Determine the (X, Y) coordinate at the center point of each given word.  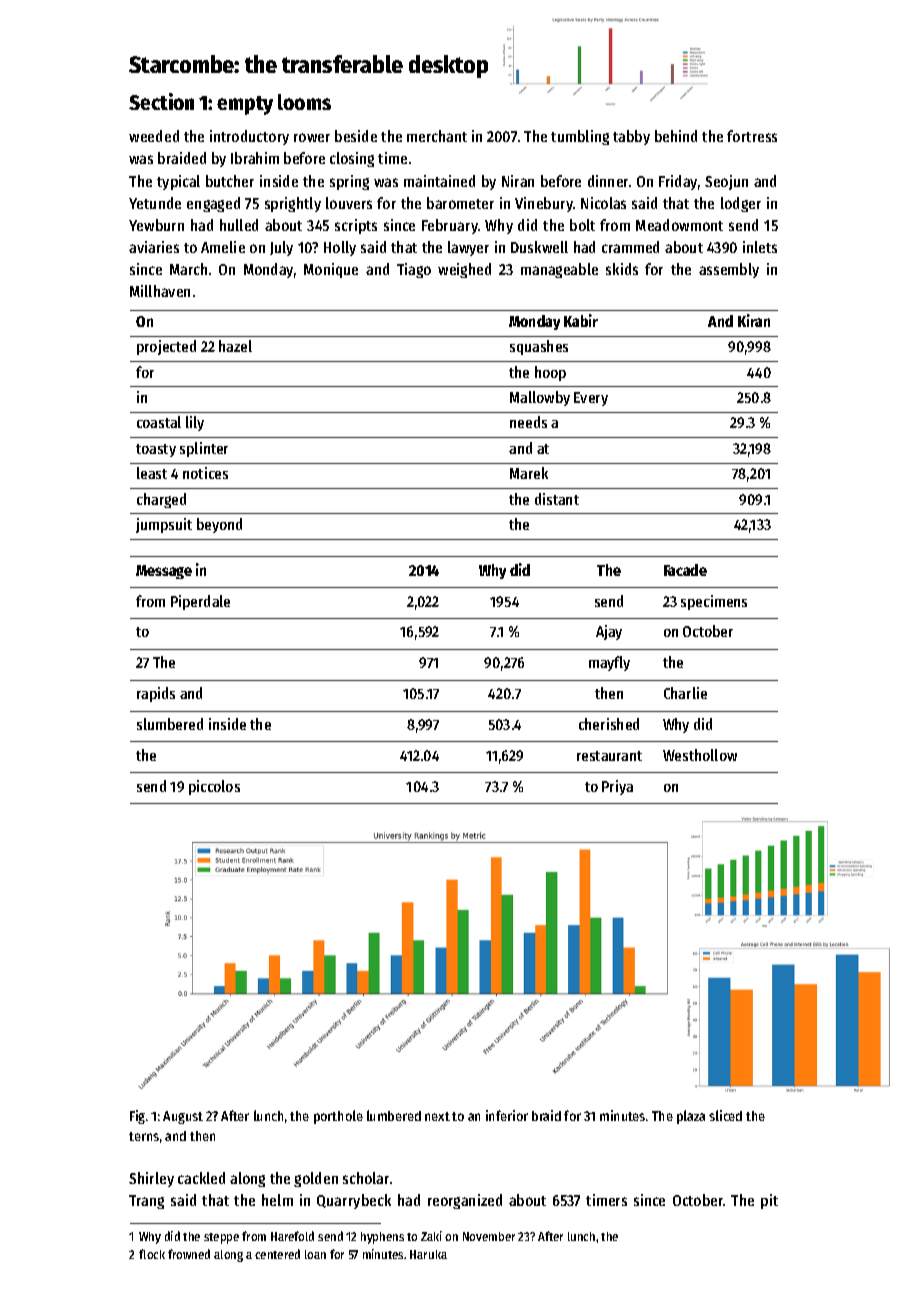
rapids (156, 694)
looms (304, 102)
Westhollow (700, 755)
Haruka (428, 1254)
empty (245, 105)
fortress (752, 136)
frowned (189, 1254)
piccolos (214, 787)
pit (769, 1201)
